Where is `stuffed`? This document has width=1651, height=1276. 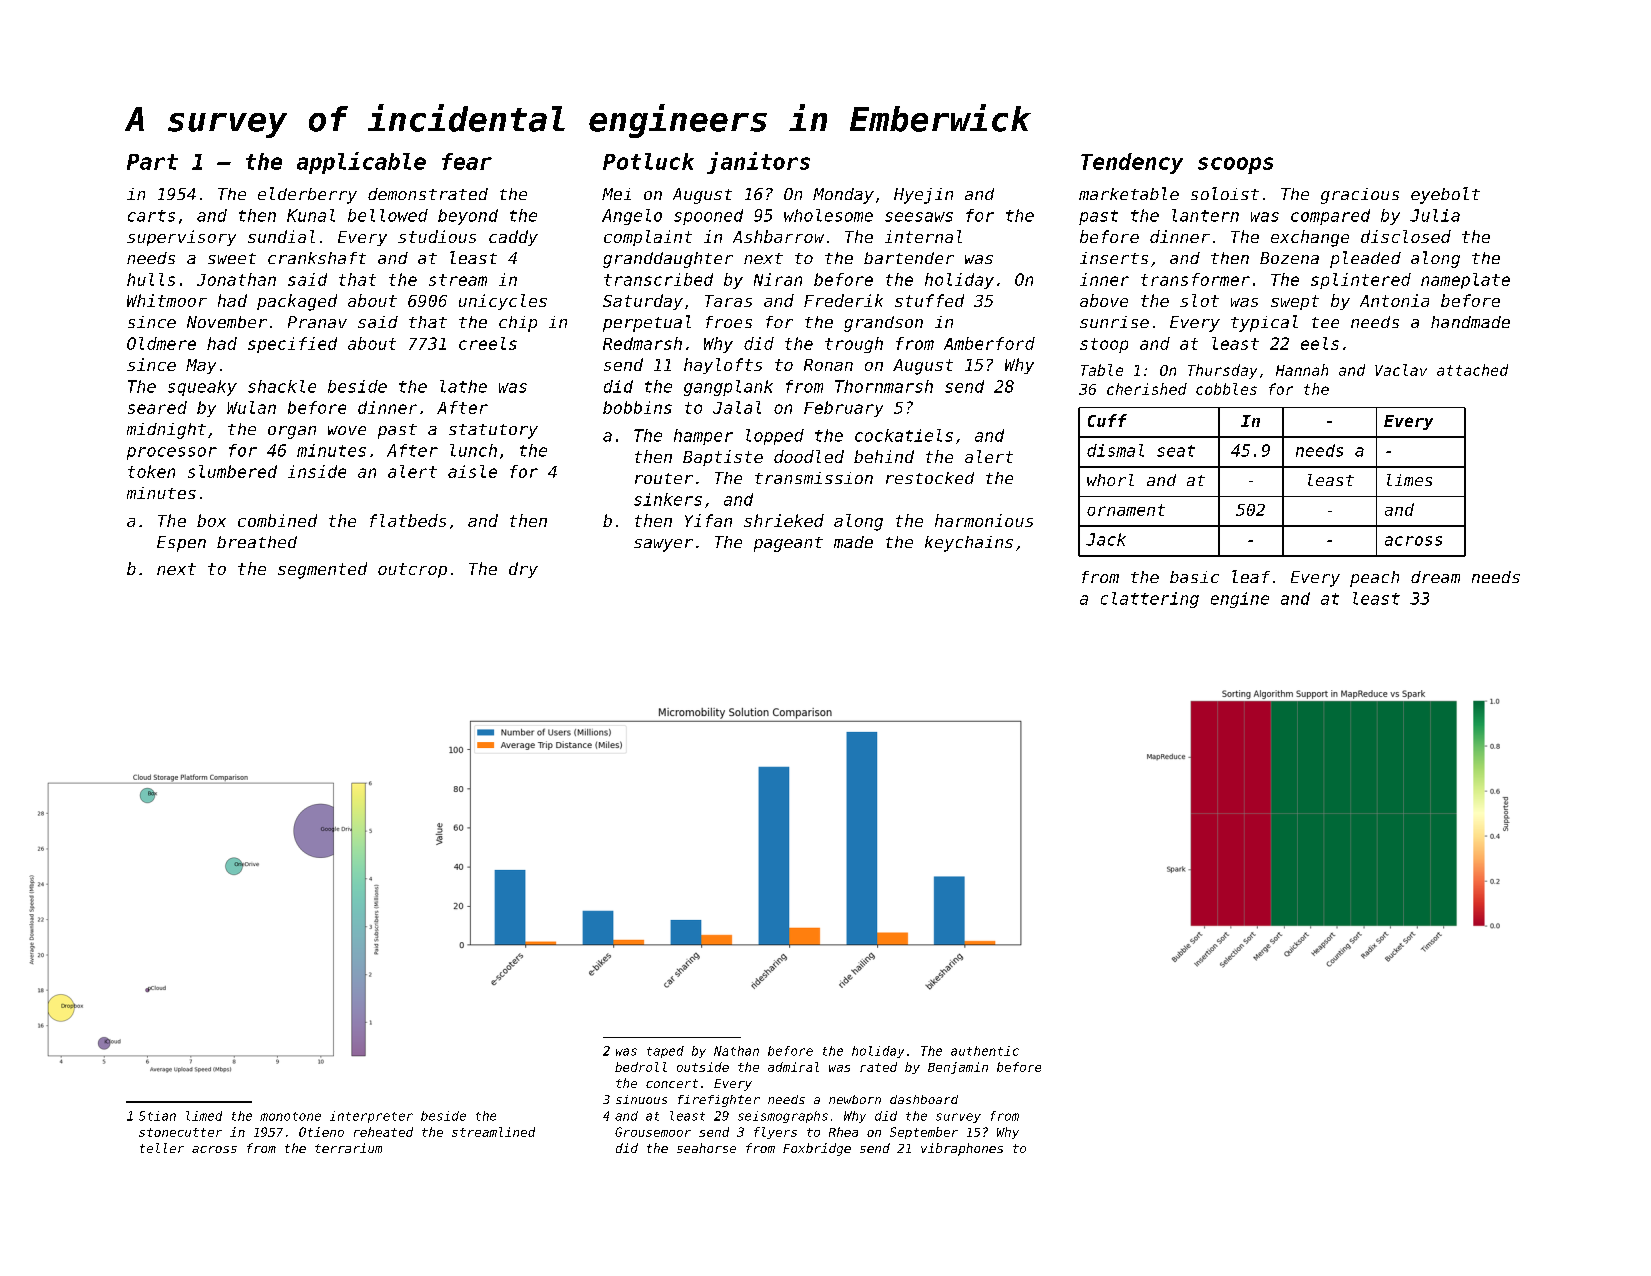 stuffed is located at coordinates (929, 300).
